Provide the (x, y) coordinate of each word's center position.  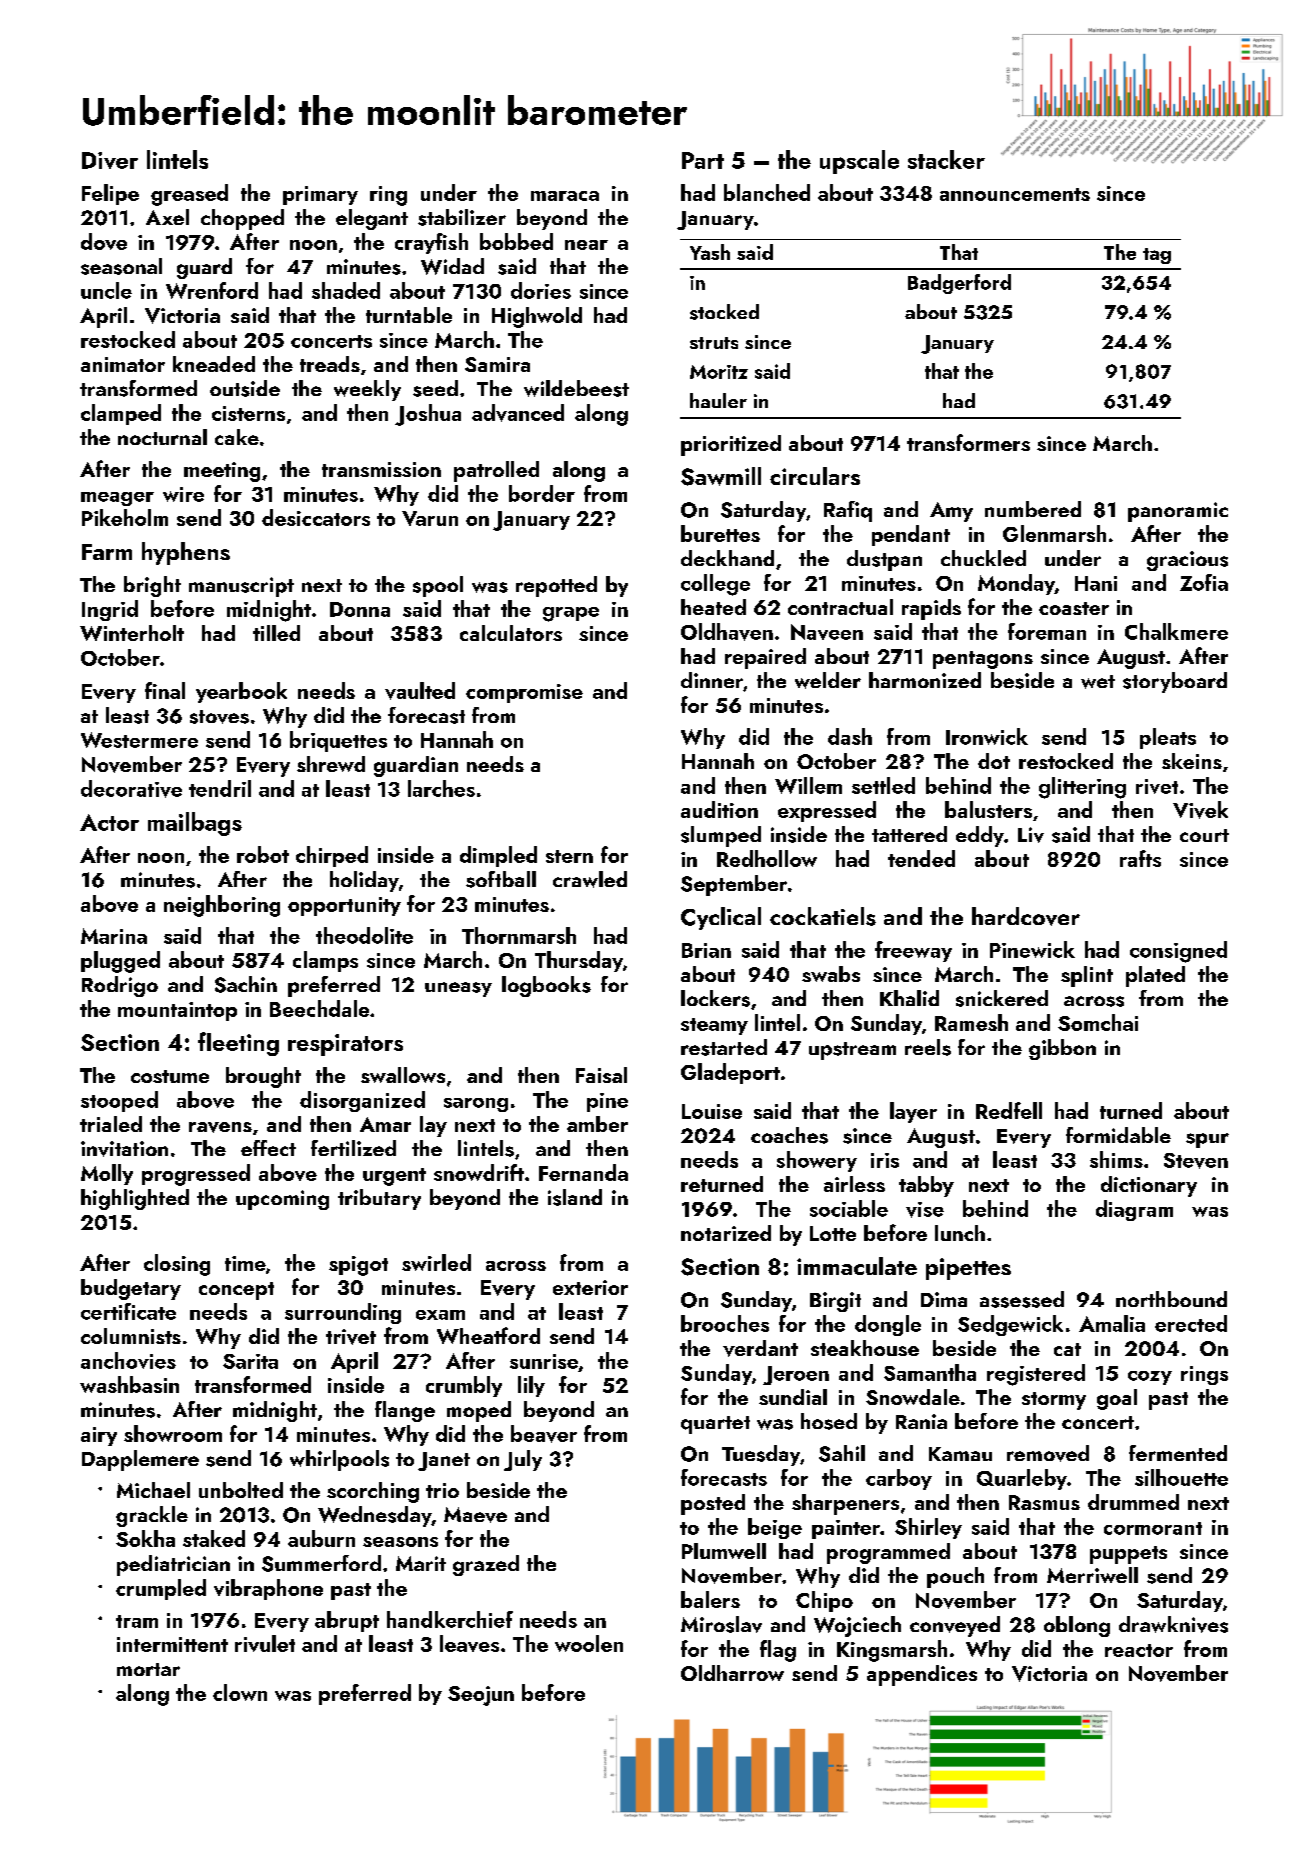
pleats (1168, 738)
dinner (712, 680)
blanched (767, 192)
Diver (110, 160)
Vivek (1200, 810)
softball (501, 879)
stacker (946, 159)
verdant (760, 1348)
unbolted (241, 1490)
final (165, 690)
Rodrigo (120, 986)
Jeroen (796, 1375)
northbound (1171, 1299)
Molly (107, 1174)
